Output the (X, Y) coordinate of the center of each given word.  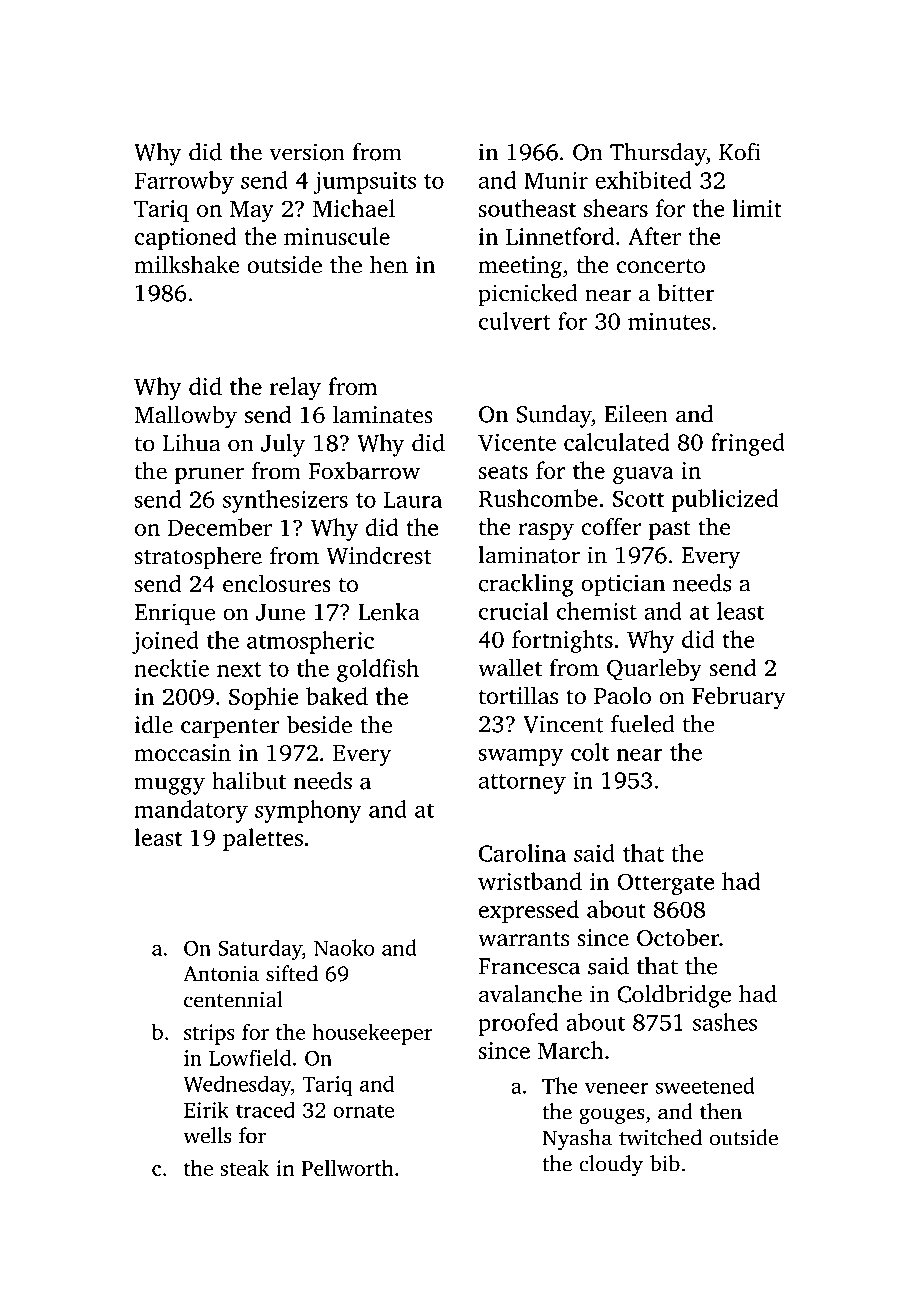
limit (756, 208)
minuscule (337, 236)
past (670, 530)
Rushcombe (538, 498)
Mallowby (185, 417)
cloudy (611, 1165)
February (739, 698)
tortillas (518, 695)
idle (154, 724)
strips (209, 1034)
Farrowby (184, 182)
